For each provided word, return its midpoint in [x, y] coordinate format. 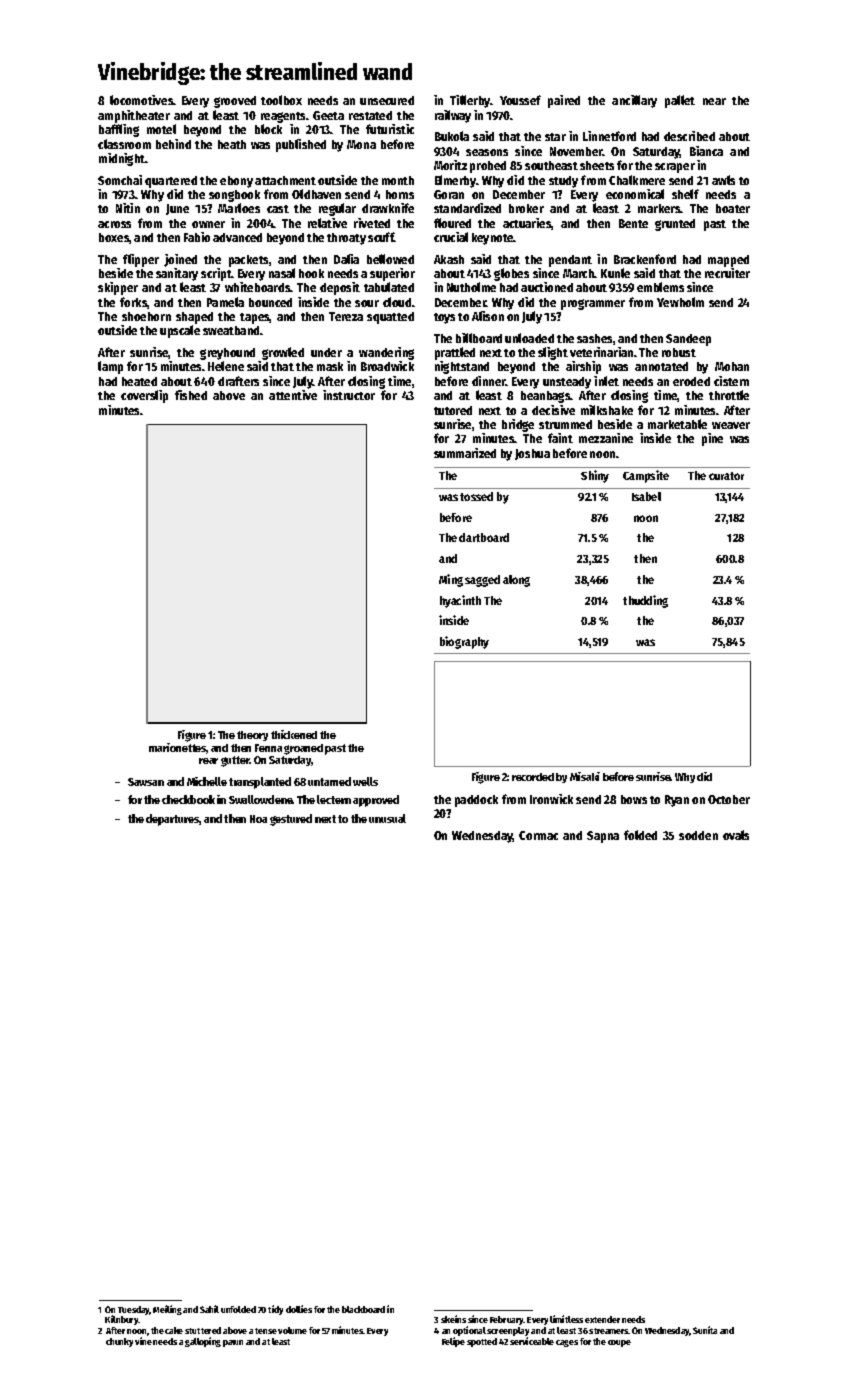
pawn [233, 1343]
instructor [349, 395]
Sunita [705, 1330]
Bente [633, 223]
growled [283, 353]
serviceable [532, 1341]
